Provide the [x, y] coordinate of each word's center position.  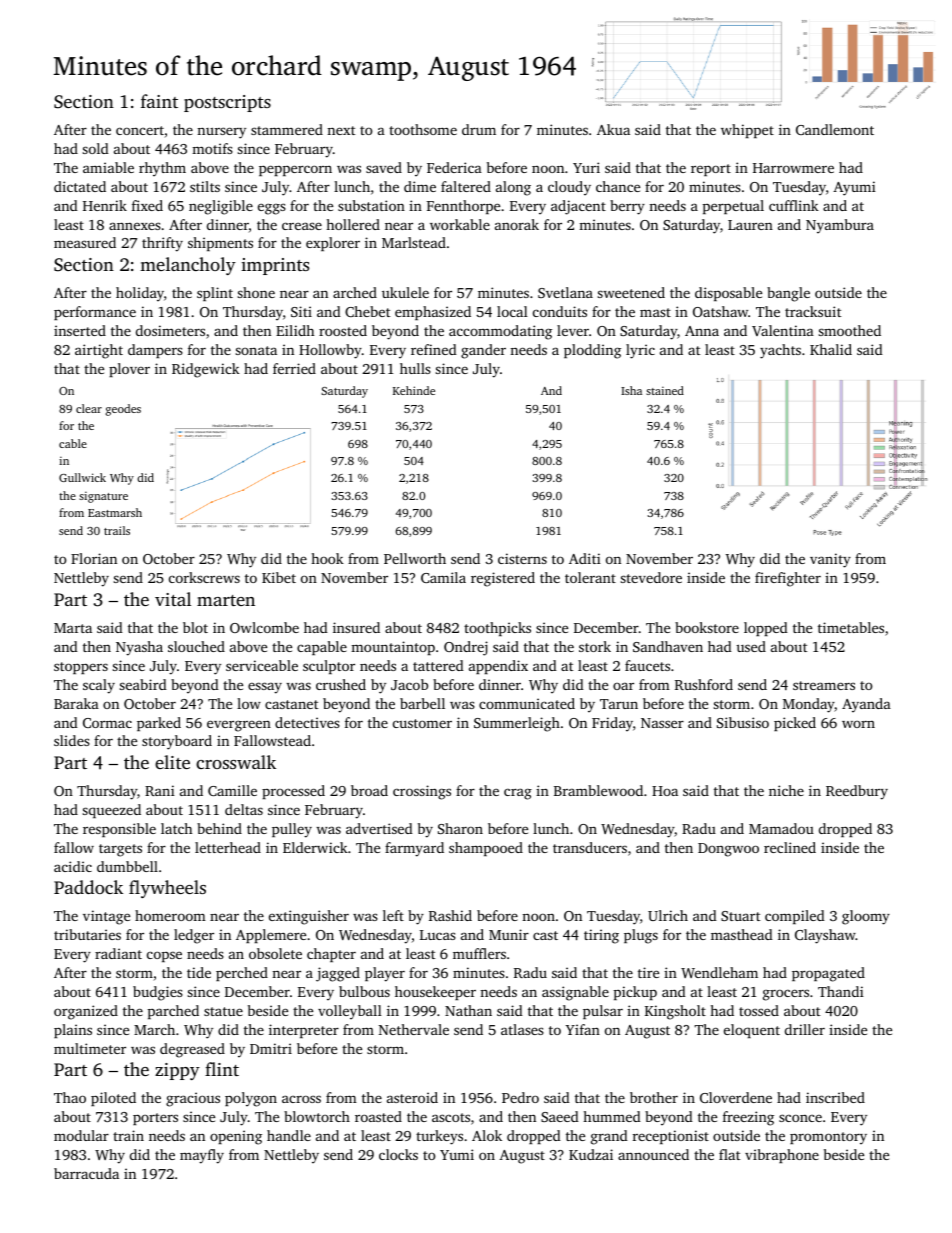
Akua [613, 129]
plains [73, 1031]
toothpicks [497, 629]
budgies [158, 993]
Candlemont [835, 129]
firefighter [788, 579]
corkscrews [204, 577]
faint [159, 101]
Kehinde [414, 390]
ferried [294, 368]
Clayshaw [825, 936]
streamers [824, 685]
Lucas [438, 935]
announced [653, 1154]
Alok [487, 1135]
